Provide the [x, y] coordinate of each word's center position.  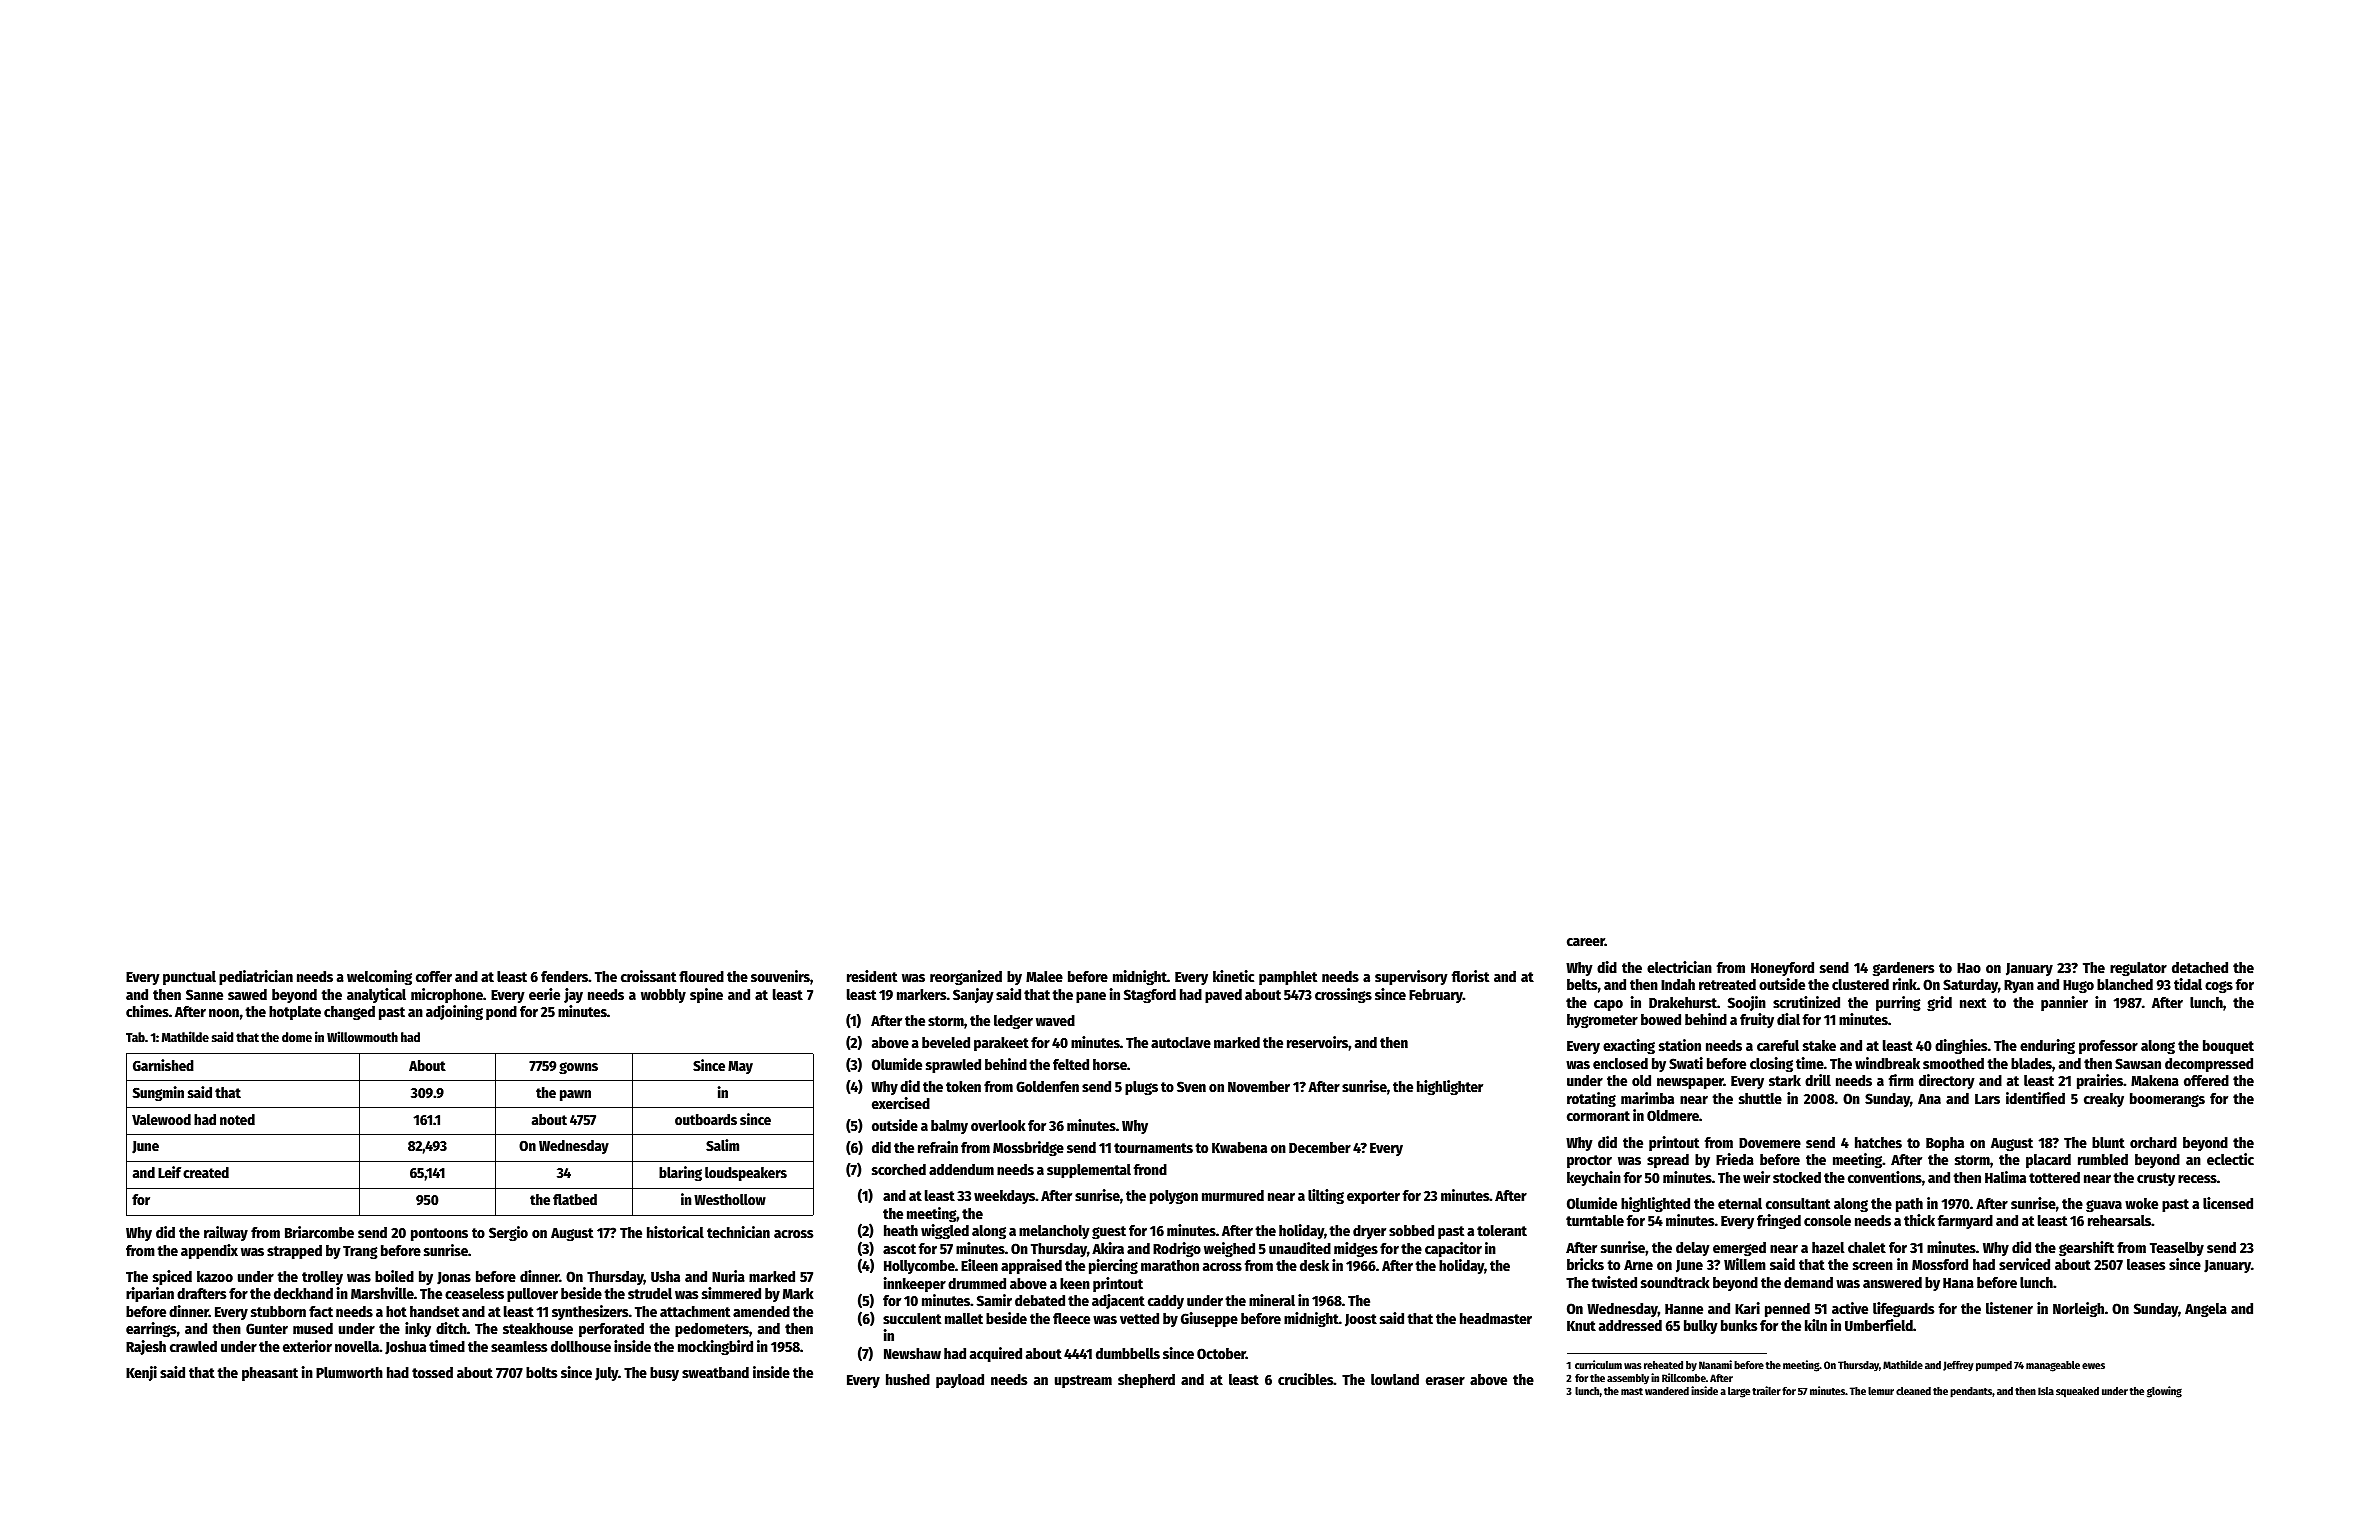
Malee [1044, 976]
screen [1873, 1266]
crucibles [1306, 1379]
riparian [150, 1294]
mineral [1272, 1300]
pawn [575, 1095]
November [1259, 1086]
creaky [2104, 1100]
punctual [189, 978]
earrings [151, 1329]
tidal [2188, 984]
